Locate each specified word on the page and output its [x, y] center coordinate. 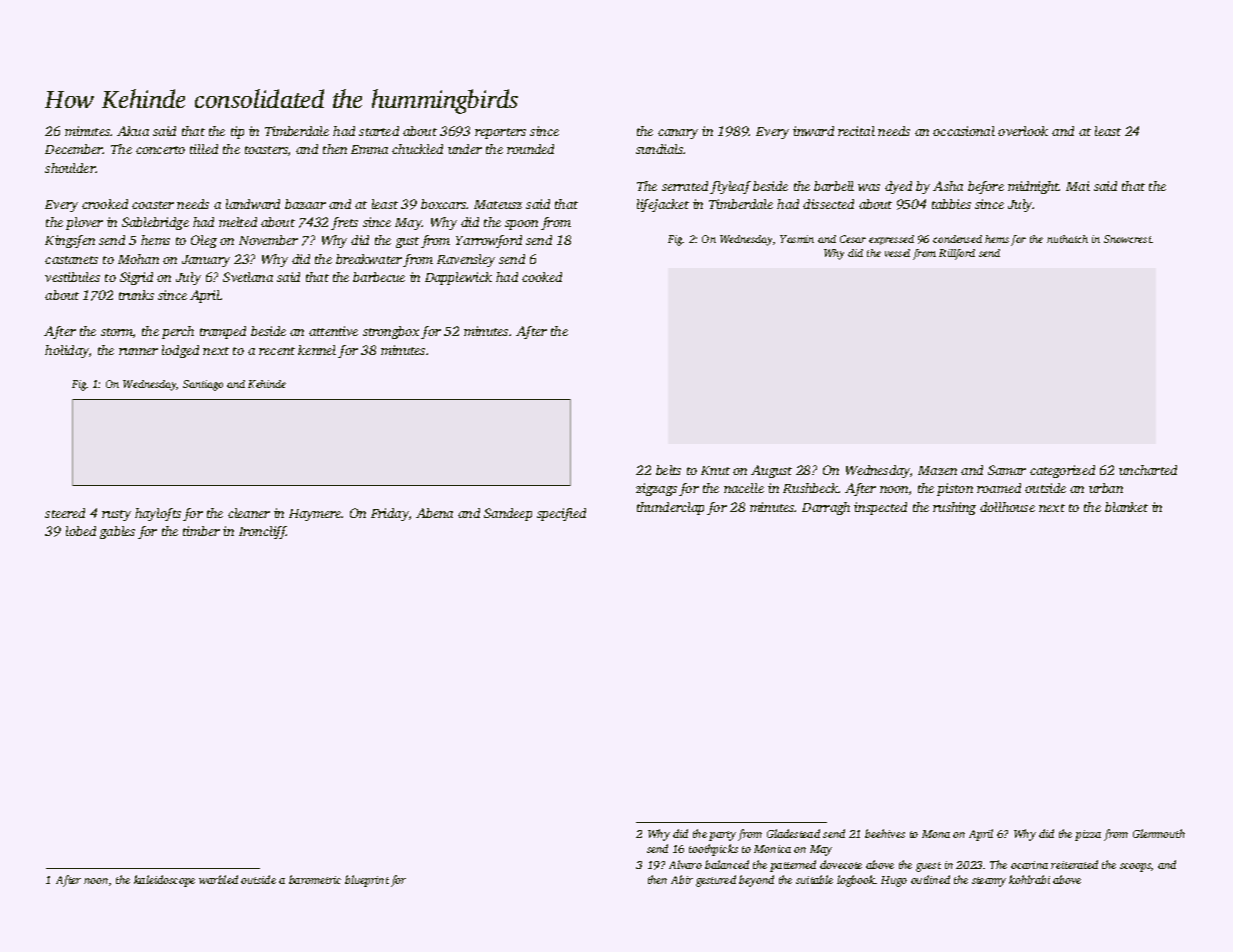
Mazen [937, 470]
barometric [315, 879]
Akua [133, 131]
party [722, 836]
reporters [500, 133]
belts [668, 470]
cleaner [249, 513]
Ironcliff [263, 532]
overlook [1023, 131]
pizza [1088, 835]
